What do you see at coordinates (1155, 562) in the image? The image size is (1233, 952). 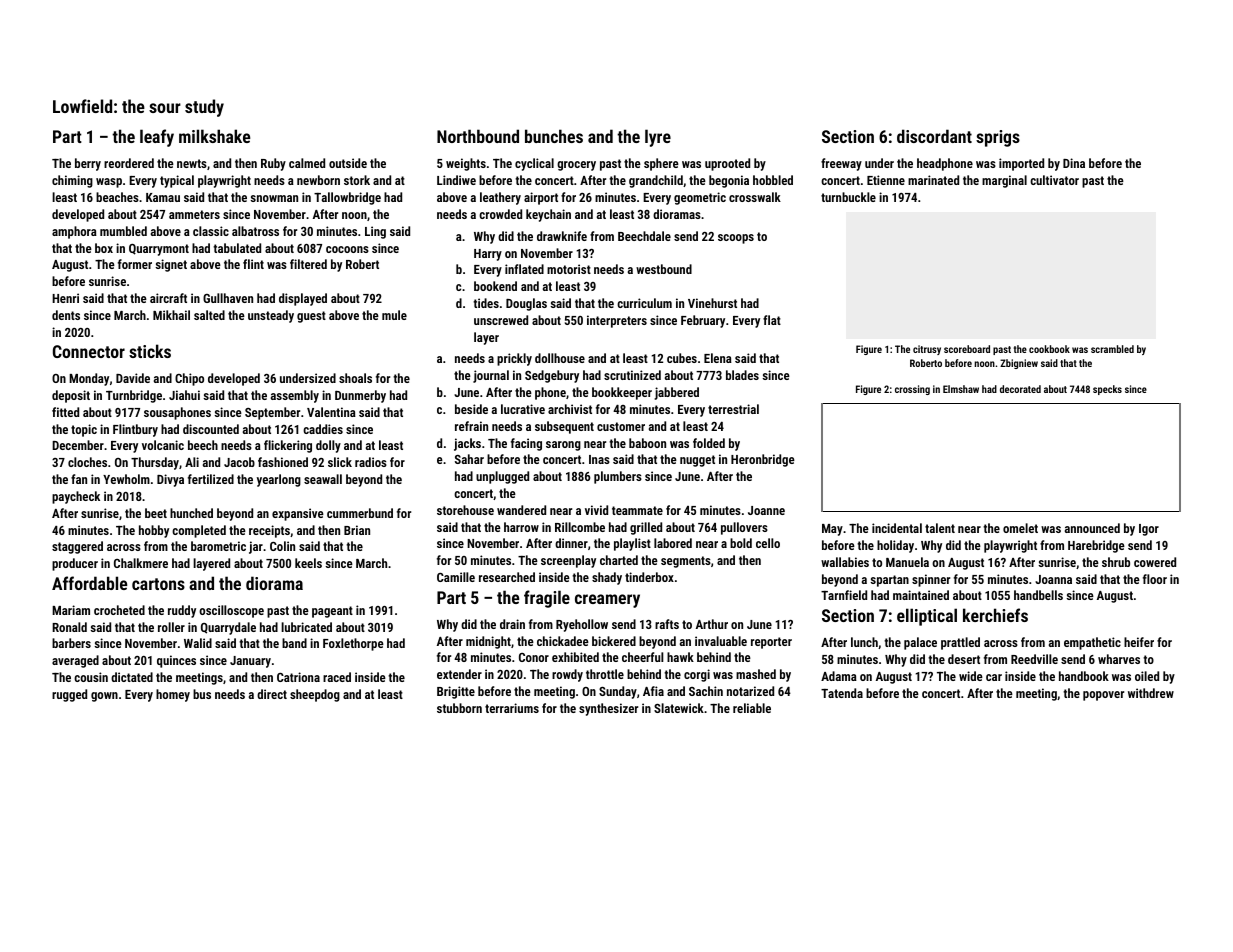 I see `cowered` at bounding box center [1155, 562].
